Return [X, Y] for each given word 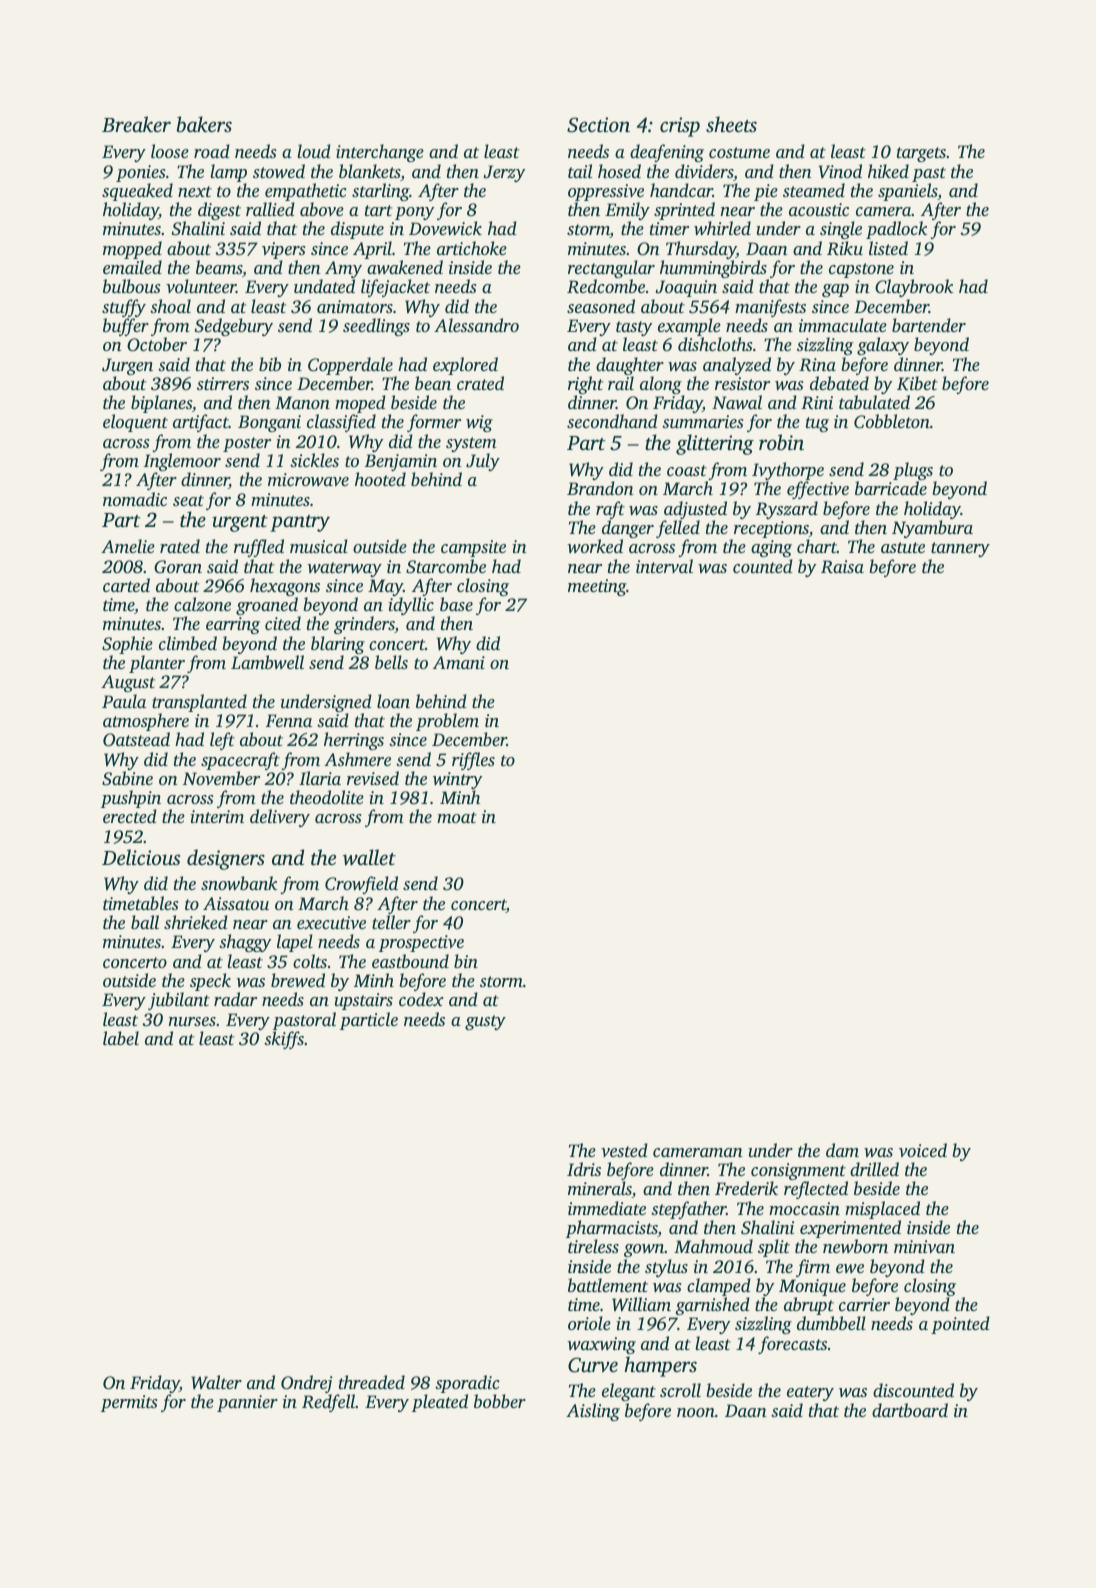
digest [219, 212]
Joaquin [686, 288]
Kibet [917, 383]
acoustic [819, 209]
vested [624, 1150]
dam [842, 1150]
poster [247, 444]
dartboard [910, 1410]
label [121, 1038]
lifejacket [395, 288]
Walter [216, 1382]
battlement [608, 1285]
